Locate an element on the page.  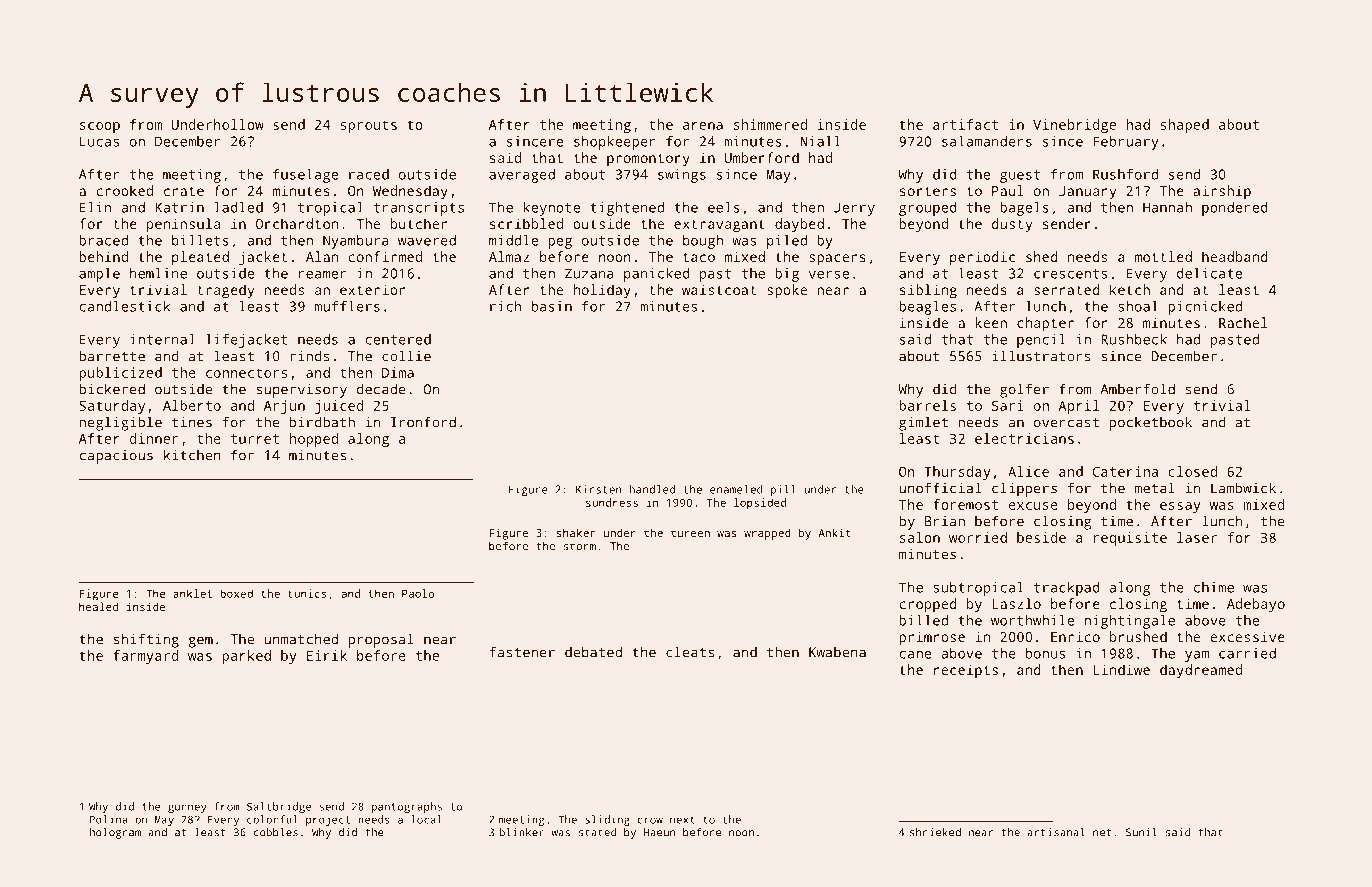
candlestick is located at coordinates (124, 306).
